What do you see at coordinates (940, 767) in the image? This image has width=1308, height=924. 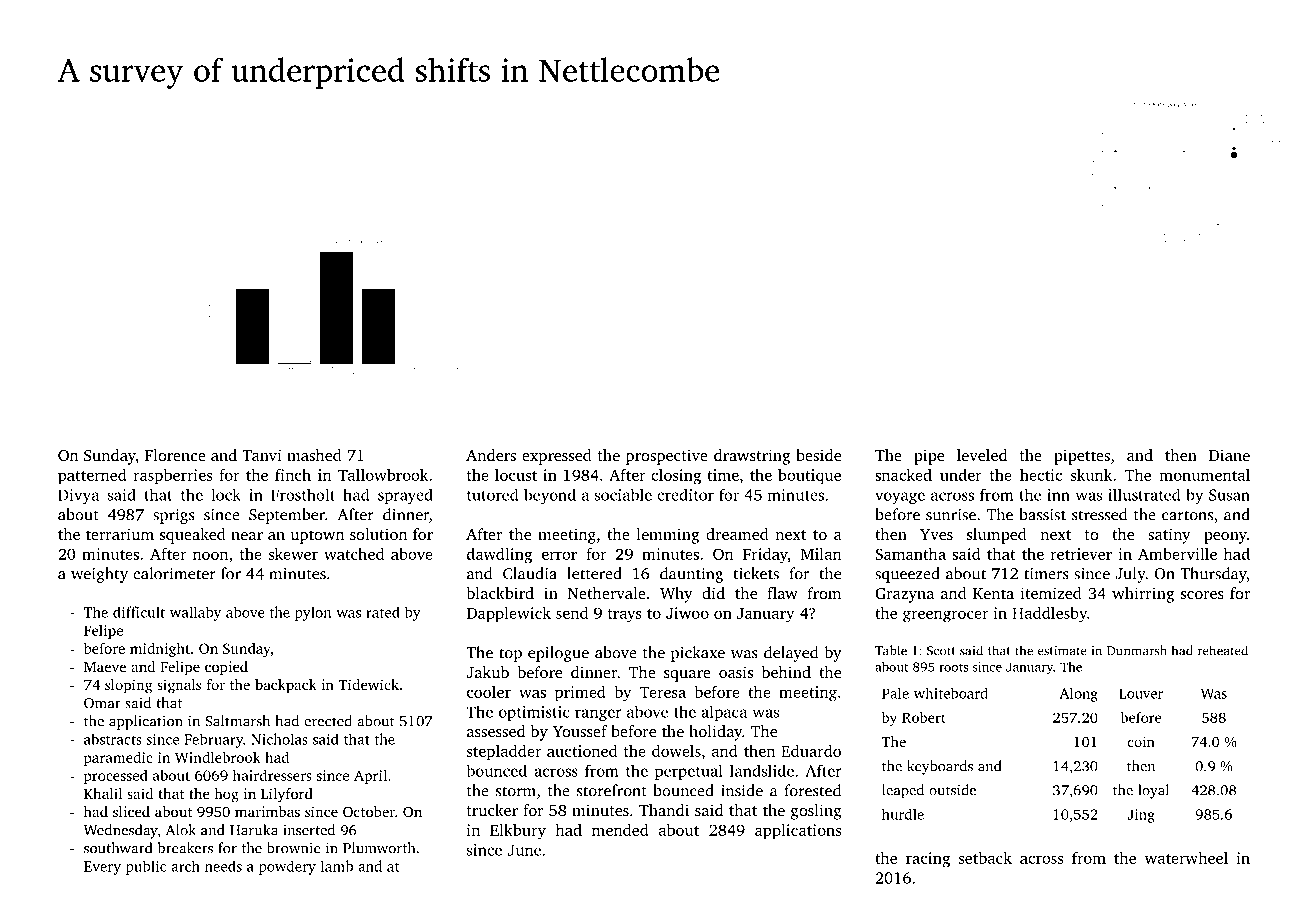 I see `keyboards` at bounding box center [940, 767].
